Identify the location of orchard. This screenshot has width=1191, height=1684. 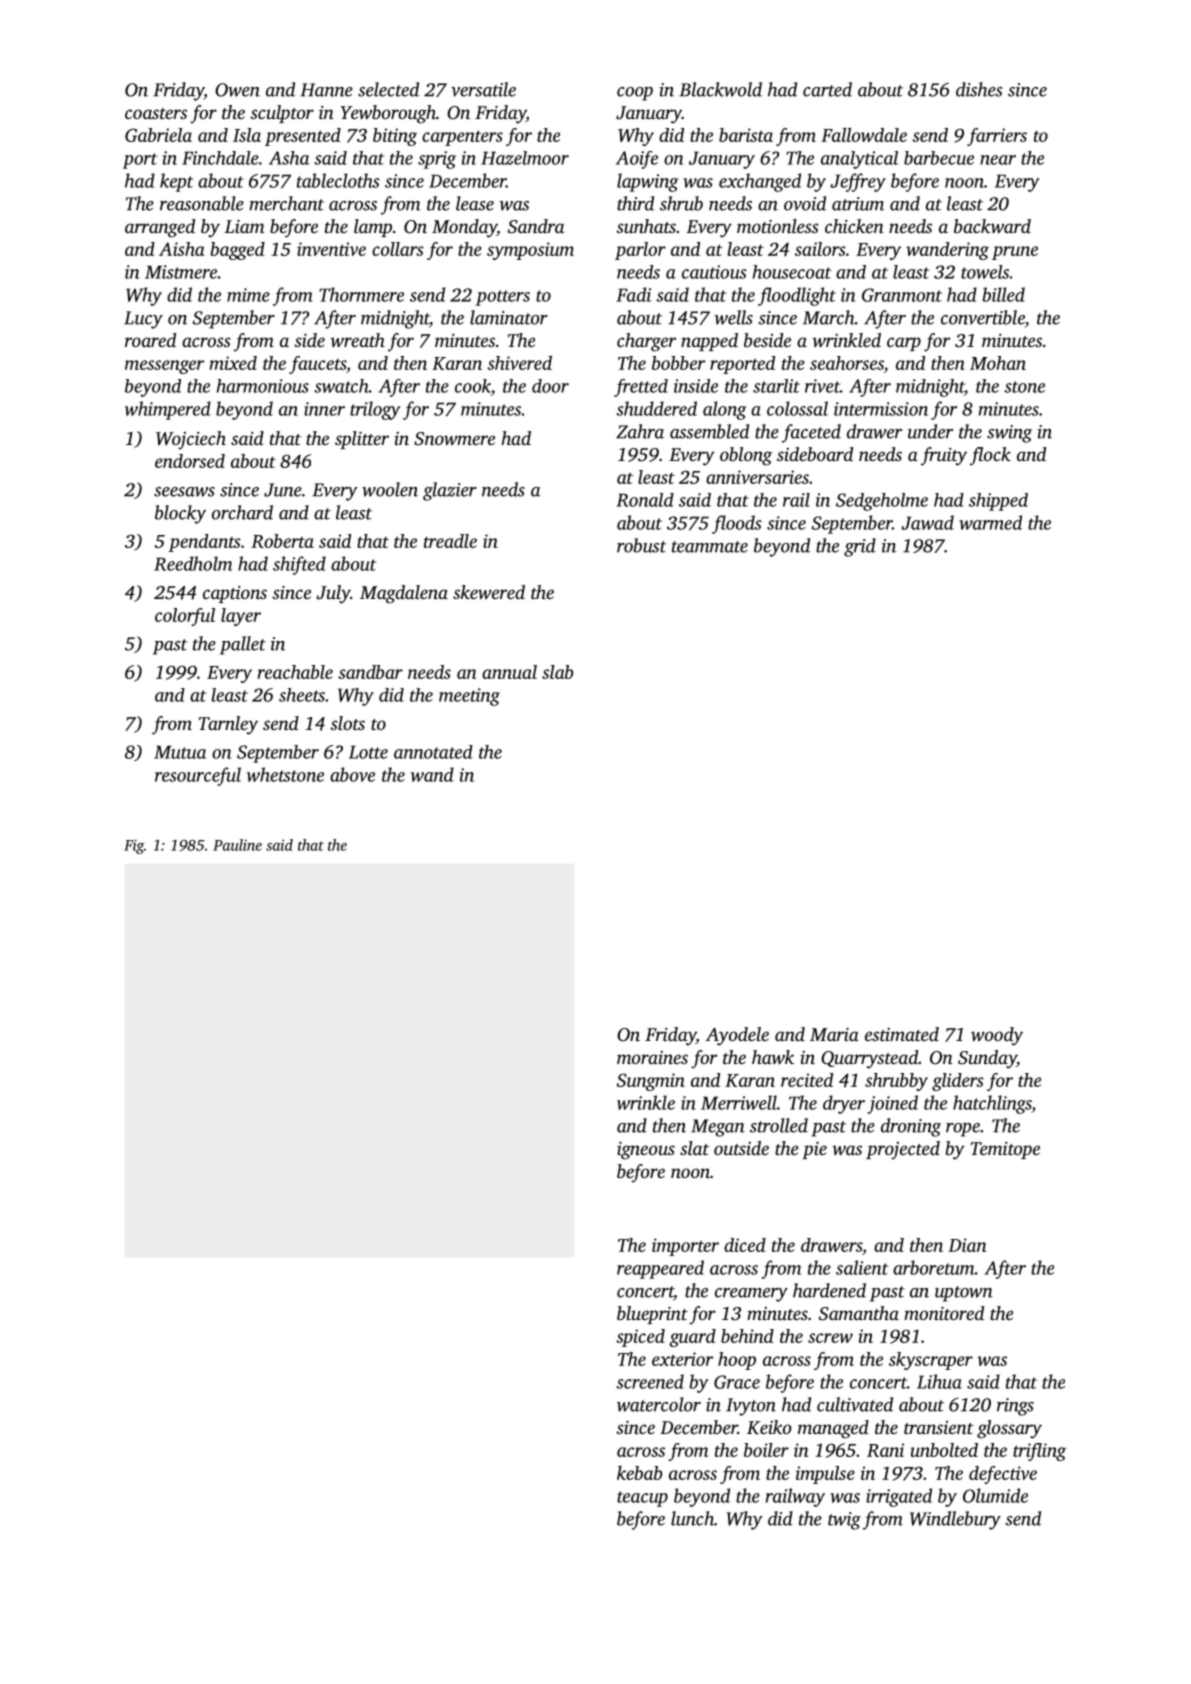
(242, 512).
